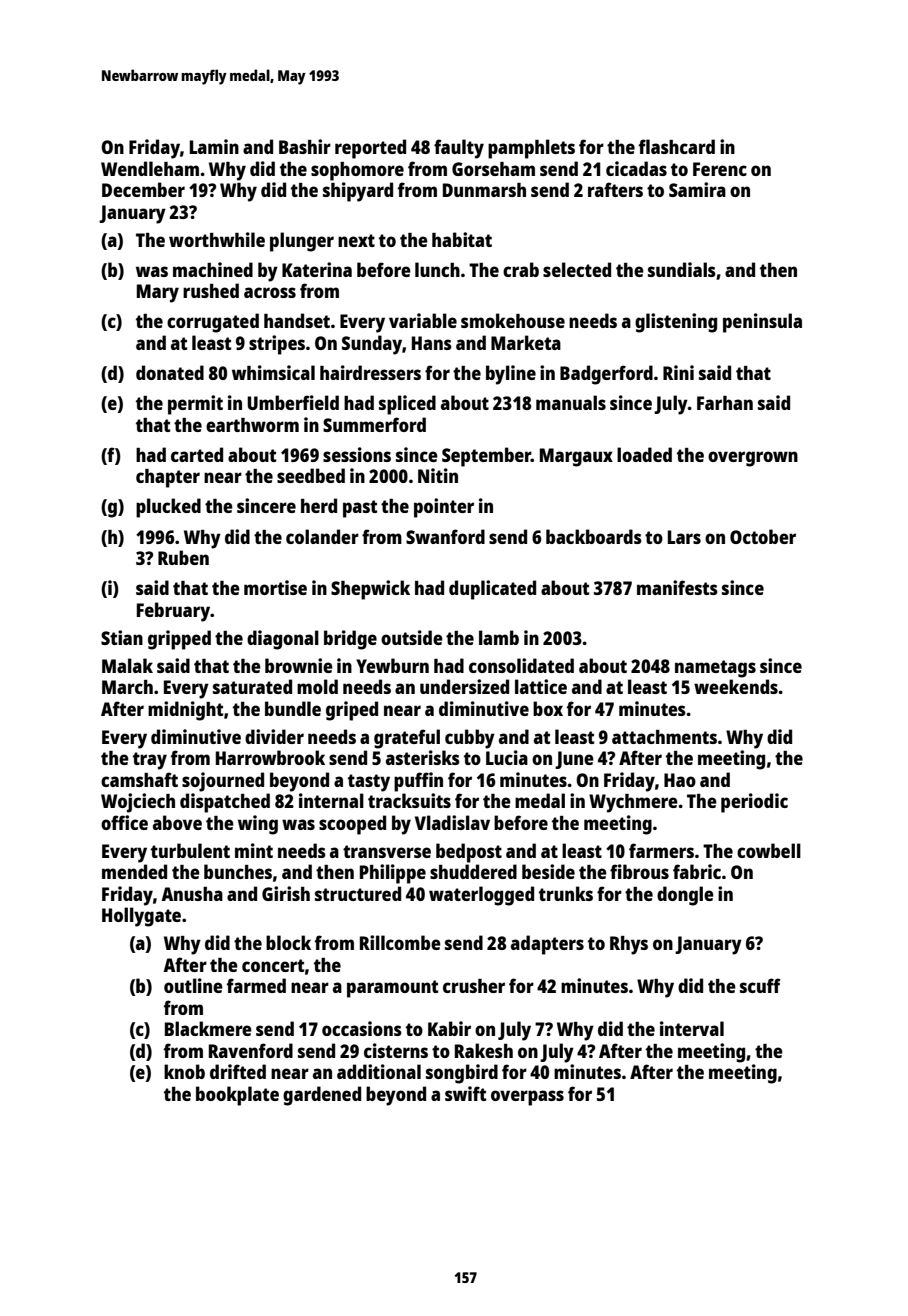 This document has height=1316, width=908. I want to click on occasions, so click(362, 1028).
